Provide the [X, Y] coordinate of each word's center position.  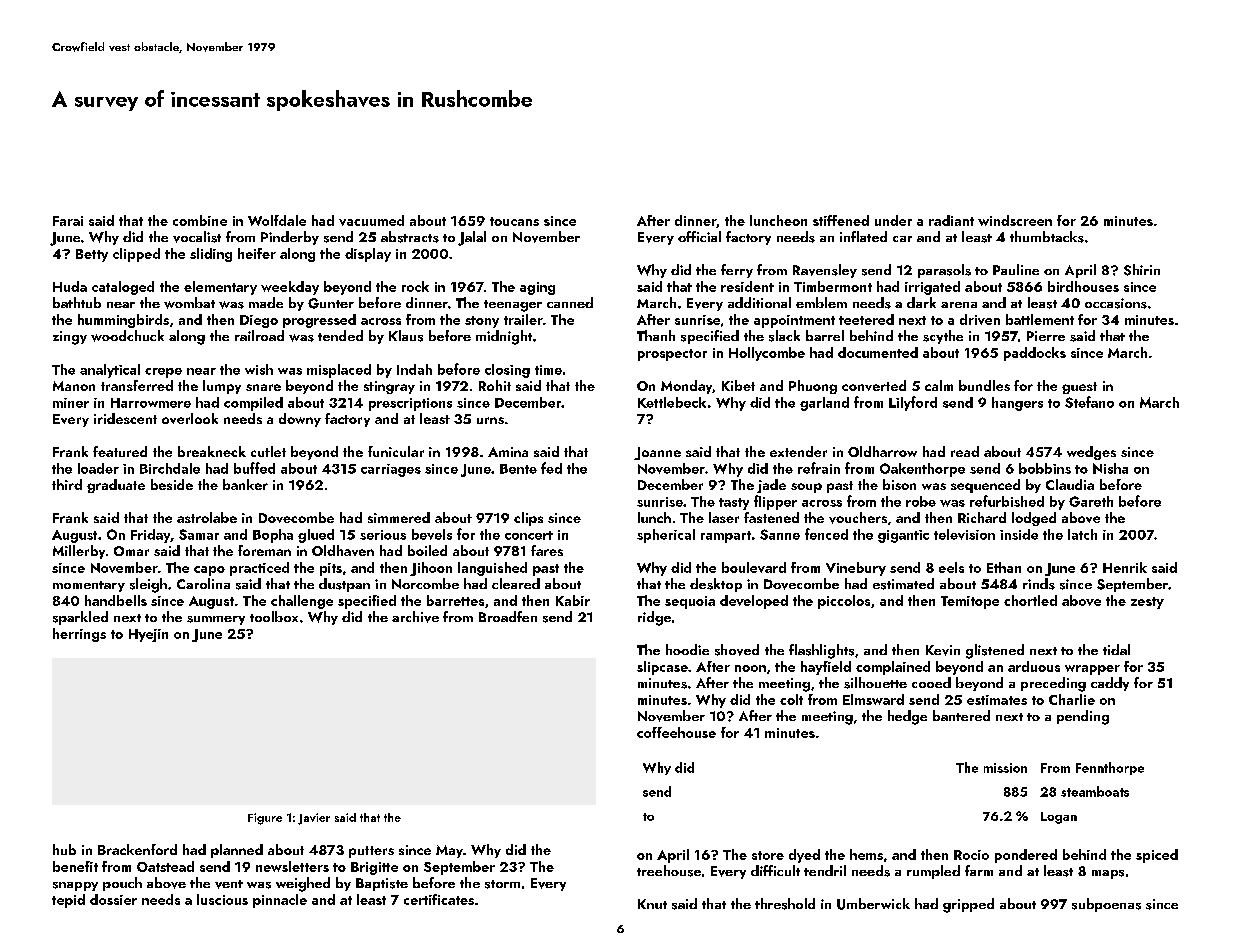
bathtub [77, 302]
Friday [150, 536]
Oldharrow [882, 451]
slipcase [662, 668]
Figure [265, 819]
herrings [79, 635]
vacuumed [371, 220]
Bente [518, 469]
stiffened [841, 220]
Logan [1059, 818]
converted [874, 385]
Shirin [1142, 270]
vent [229, 884]
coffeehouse [676, 732]
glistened [995, 651]
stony [482, 322]
